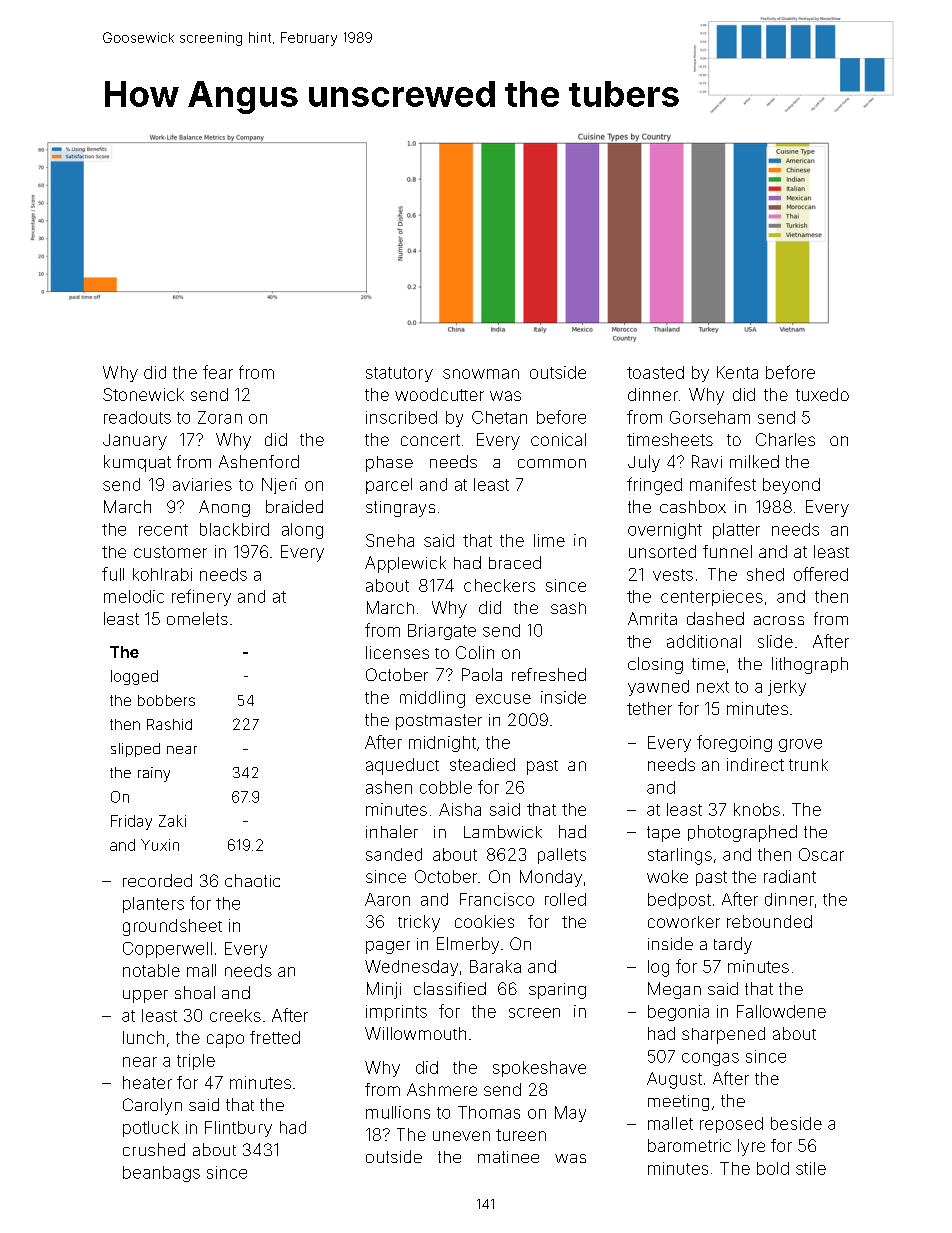 The height and width of the screenshot is (1233, 952). I want to click on beanbags, so click(161, 1174).
